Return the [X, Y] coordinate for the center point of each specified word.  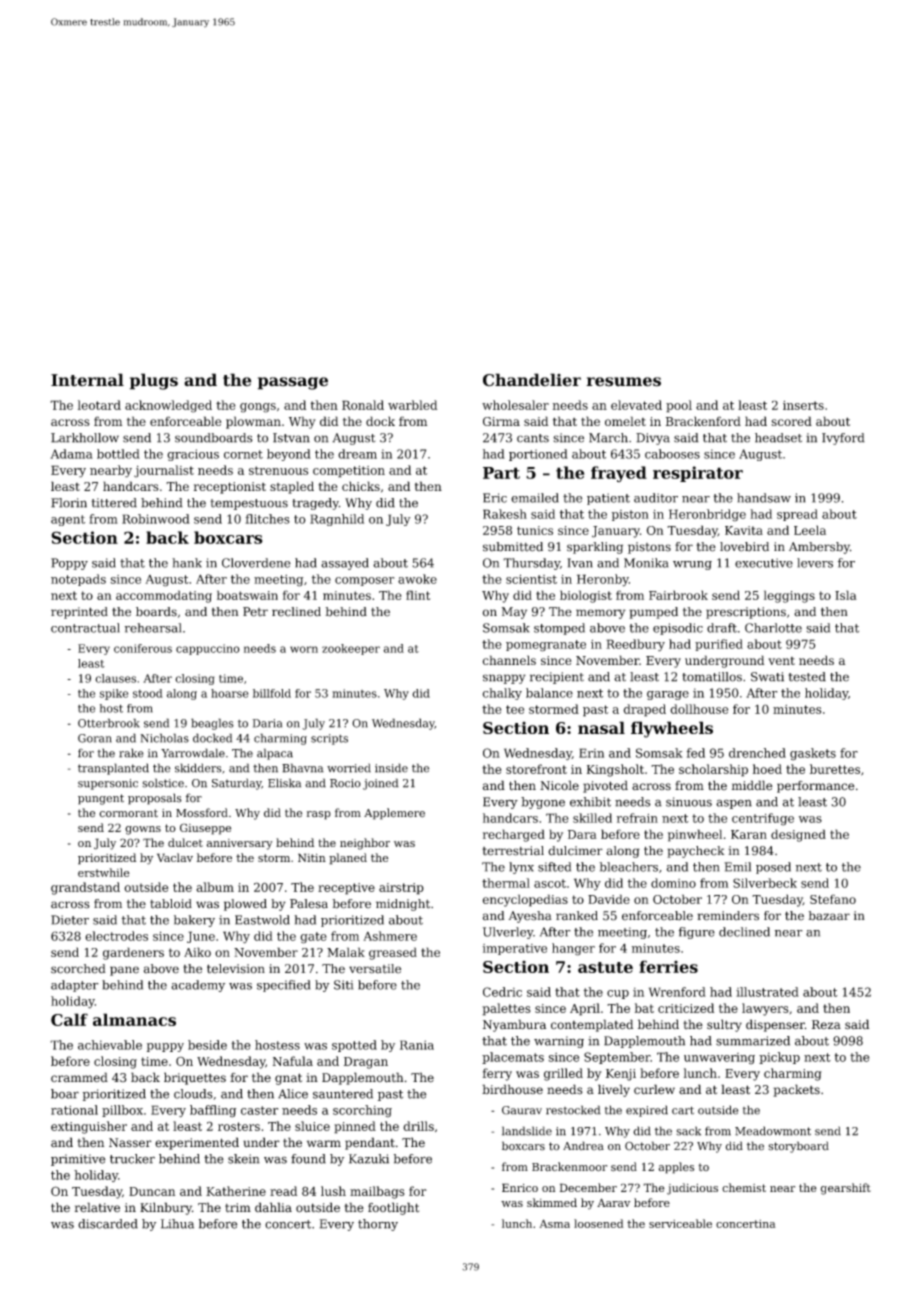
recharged [514, 835]
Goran [95, 738]
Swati [767, 677]
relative [97, 1207]
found [308, 1159]
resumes [623, 382]
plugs [154, 381]
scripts [329, 739]
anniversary [240, 844]
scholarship [713, 770]
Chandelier [532, 380]
